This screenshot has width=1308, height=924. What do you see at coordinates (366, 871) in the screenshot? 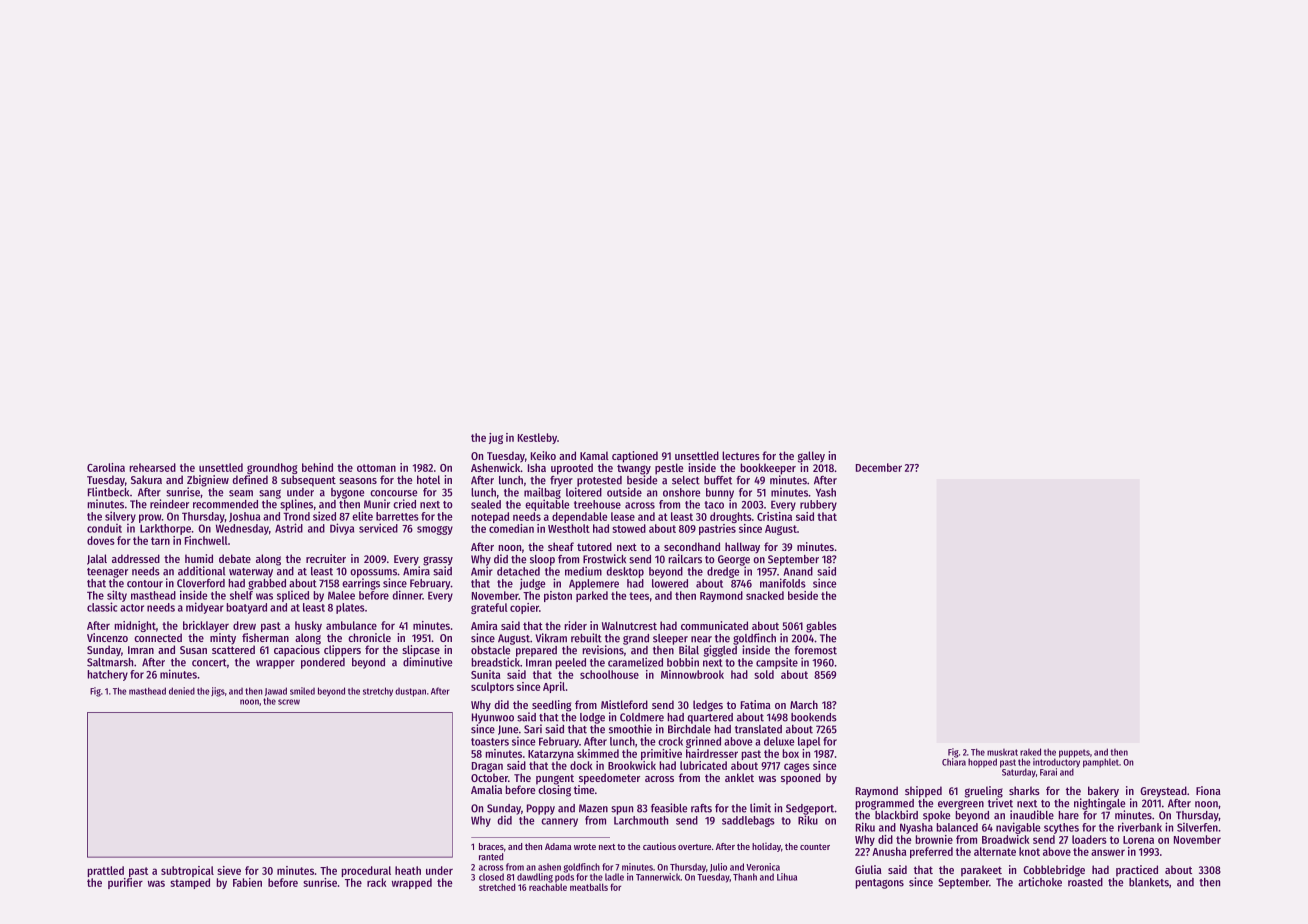
I see `procedural` at bounding box center [366, 871].
